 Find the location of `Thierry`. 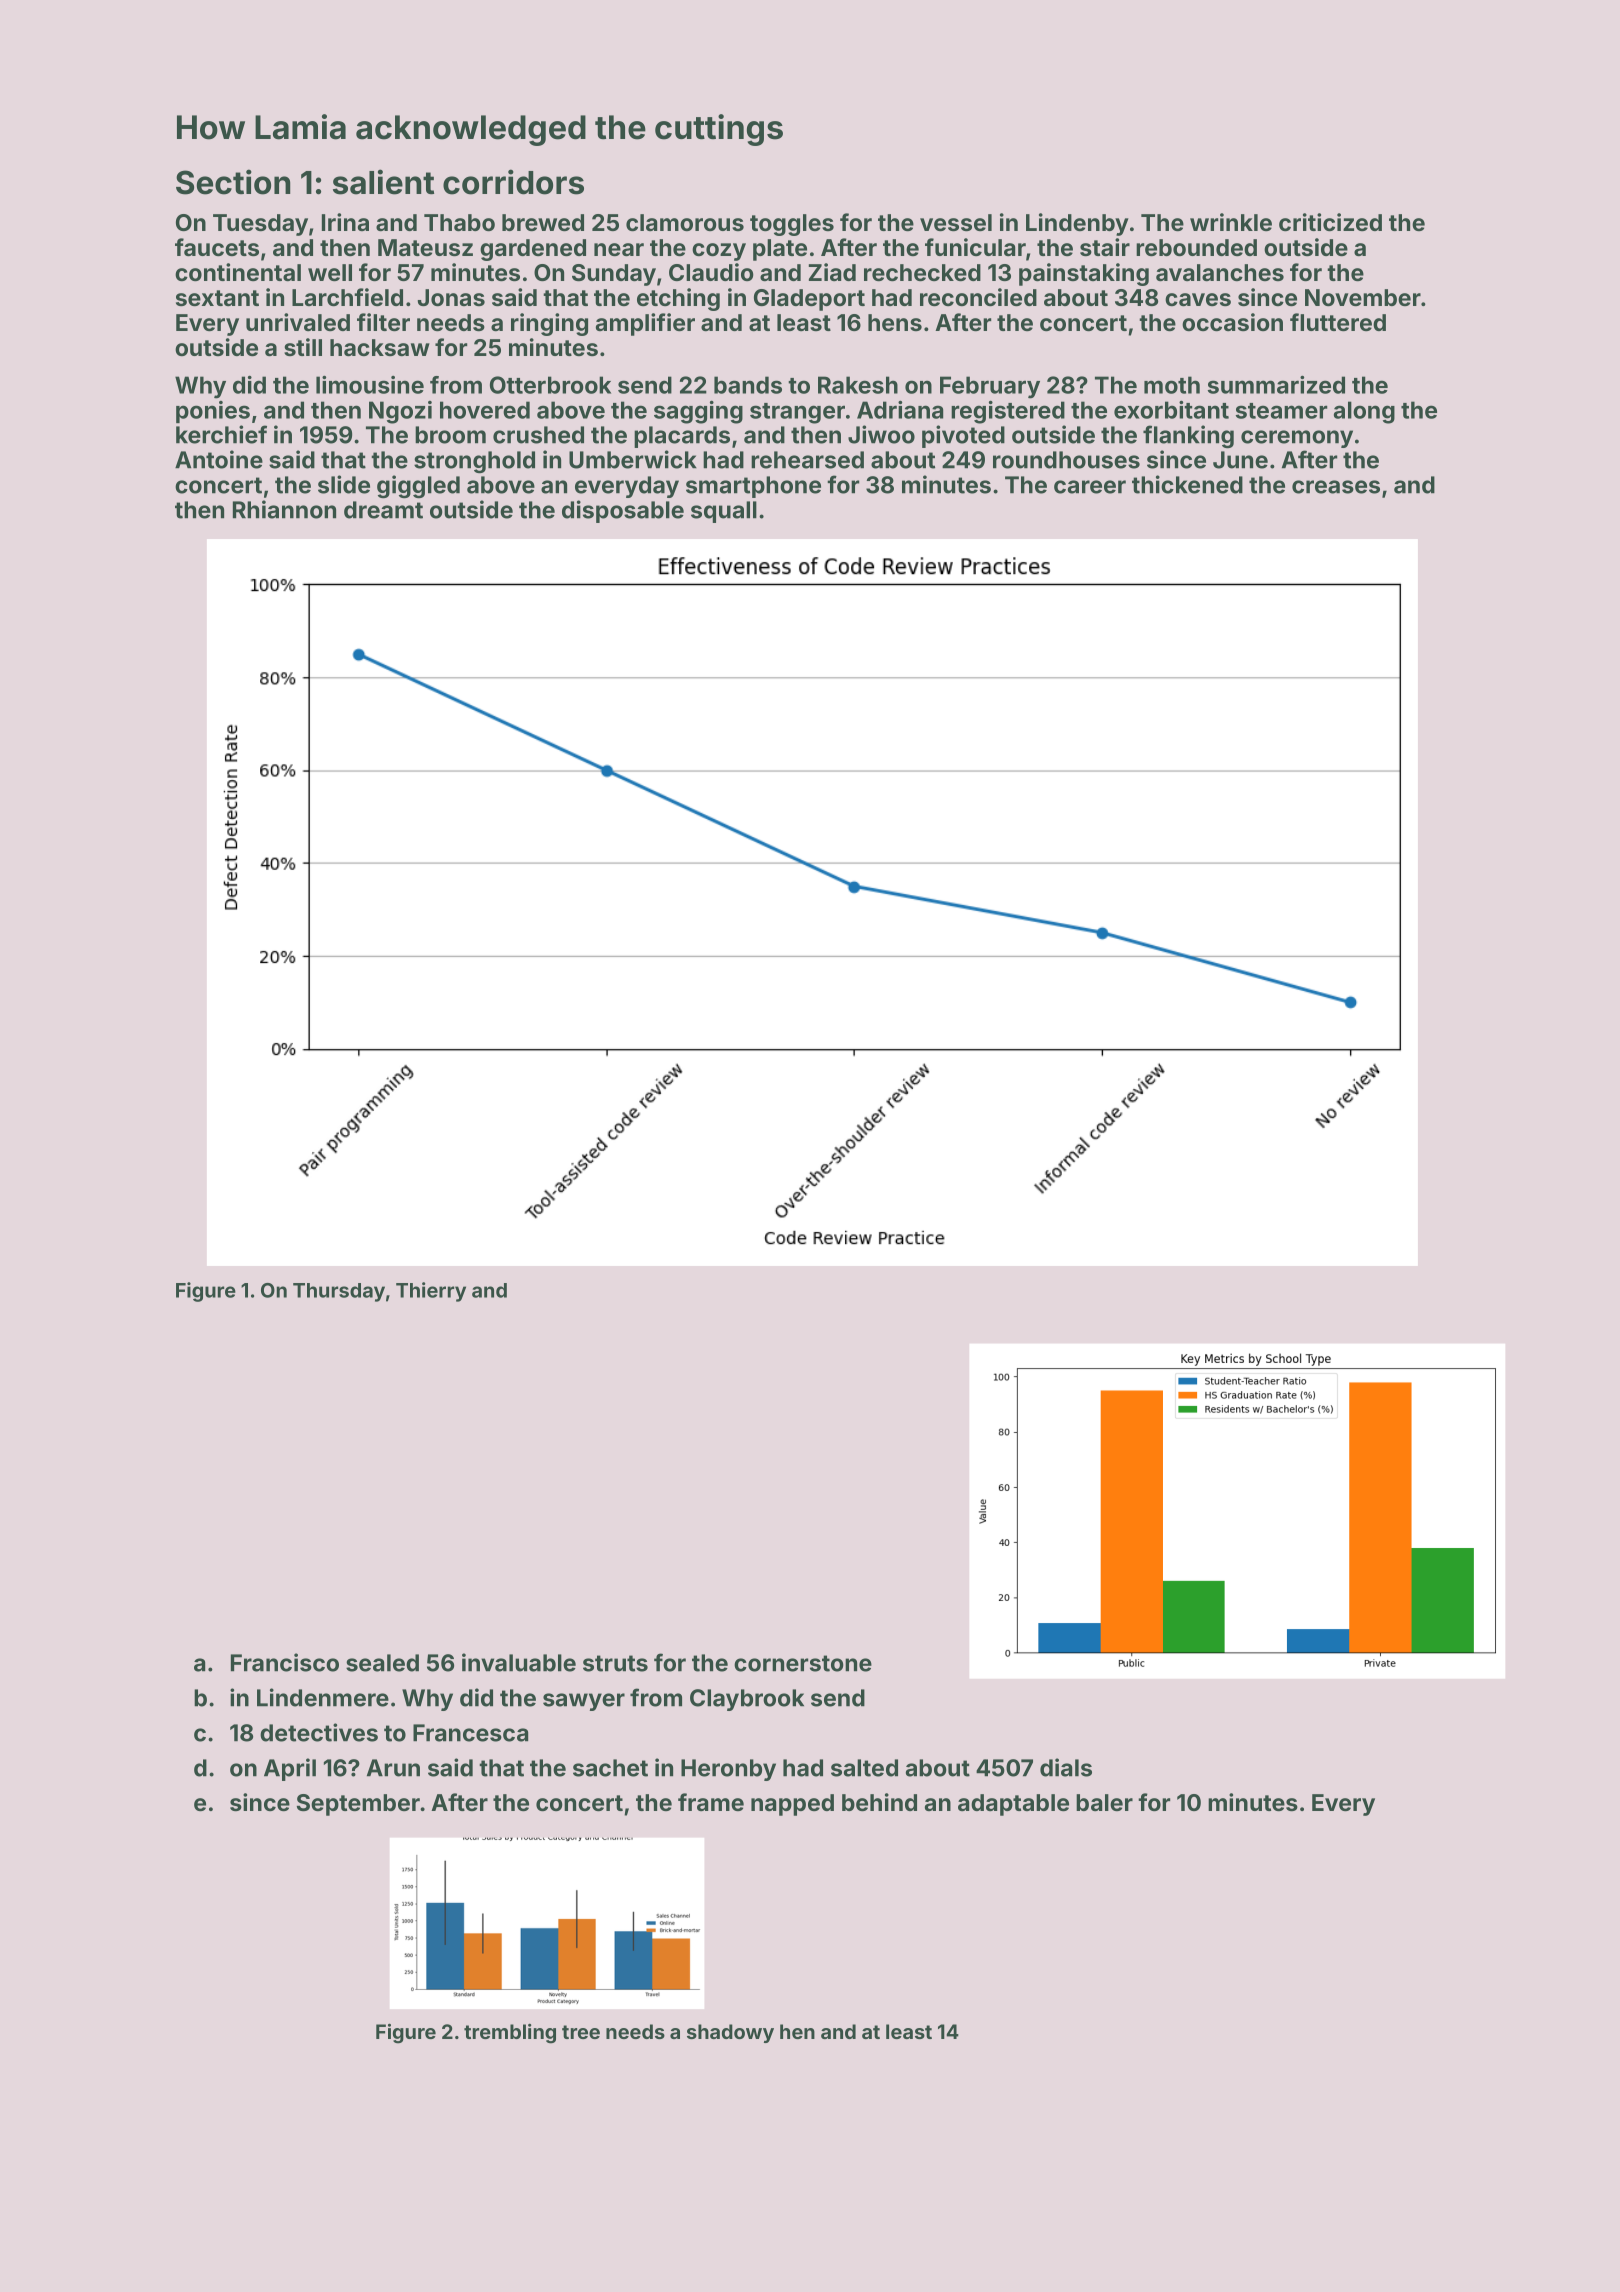

Thierry is located at coordinates (431, 1292).
